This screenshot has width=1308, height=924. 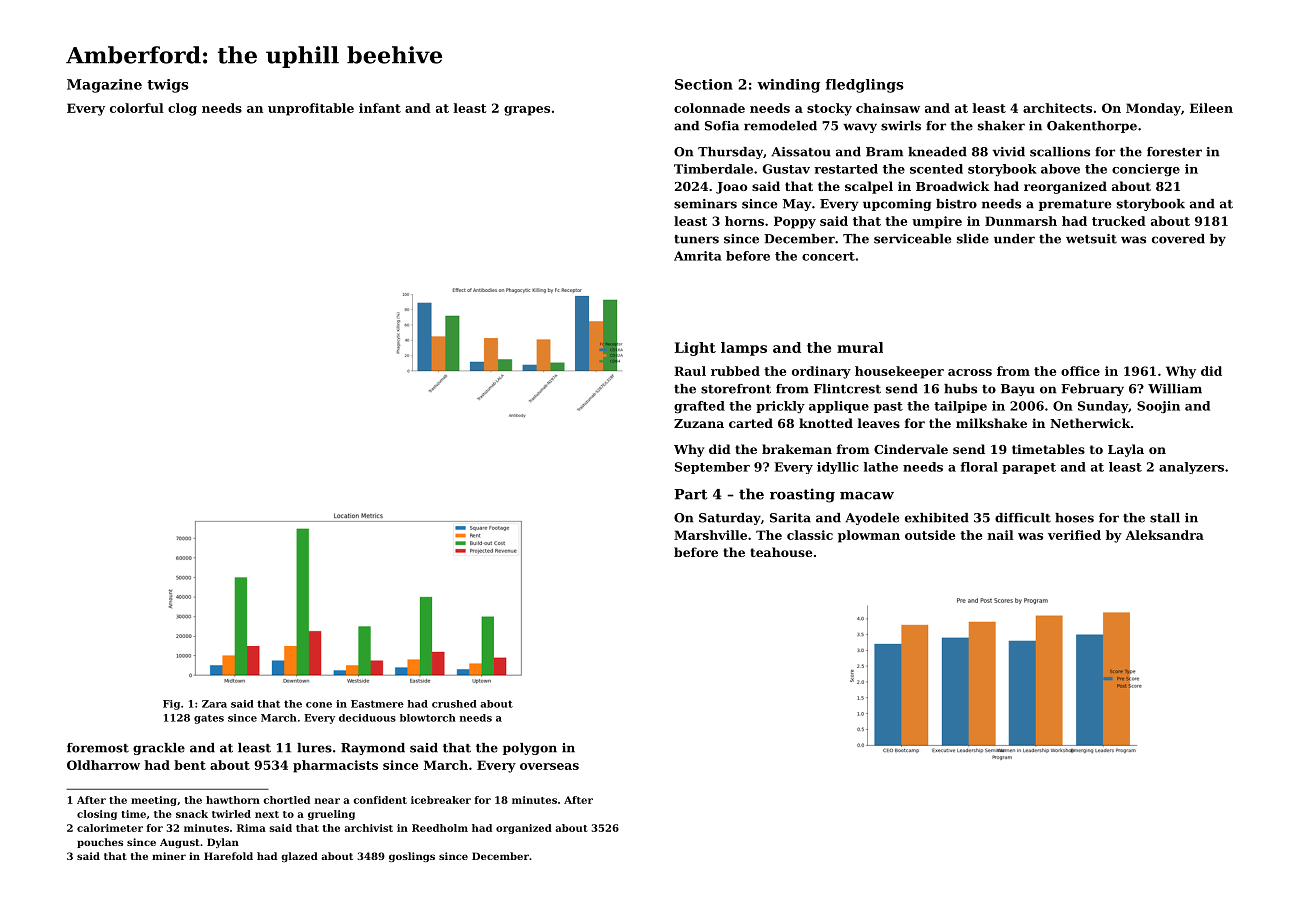 What do you see at coordinates (299, 857) in the screenshot?
I see `glazed` at bounding box center [299, 857].
